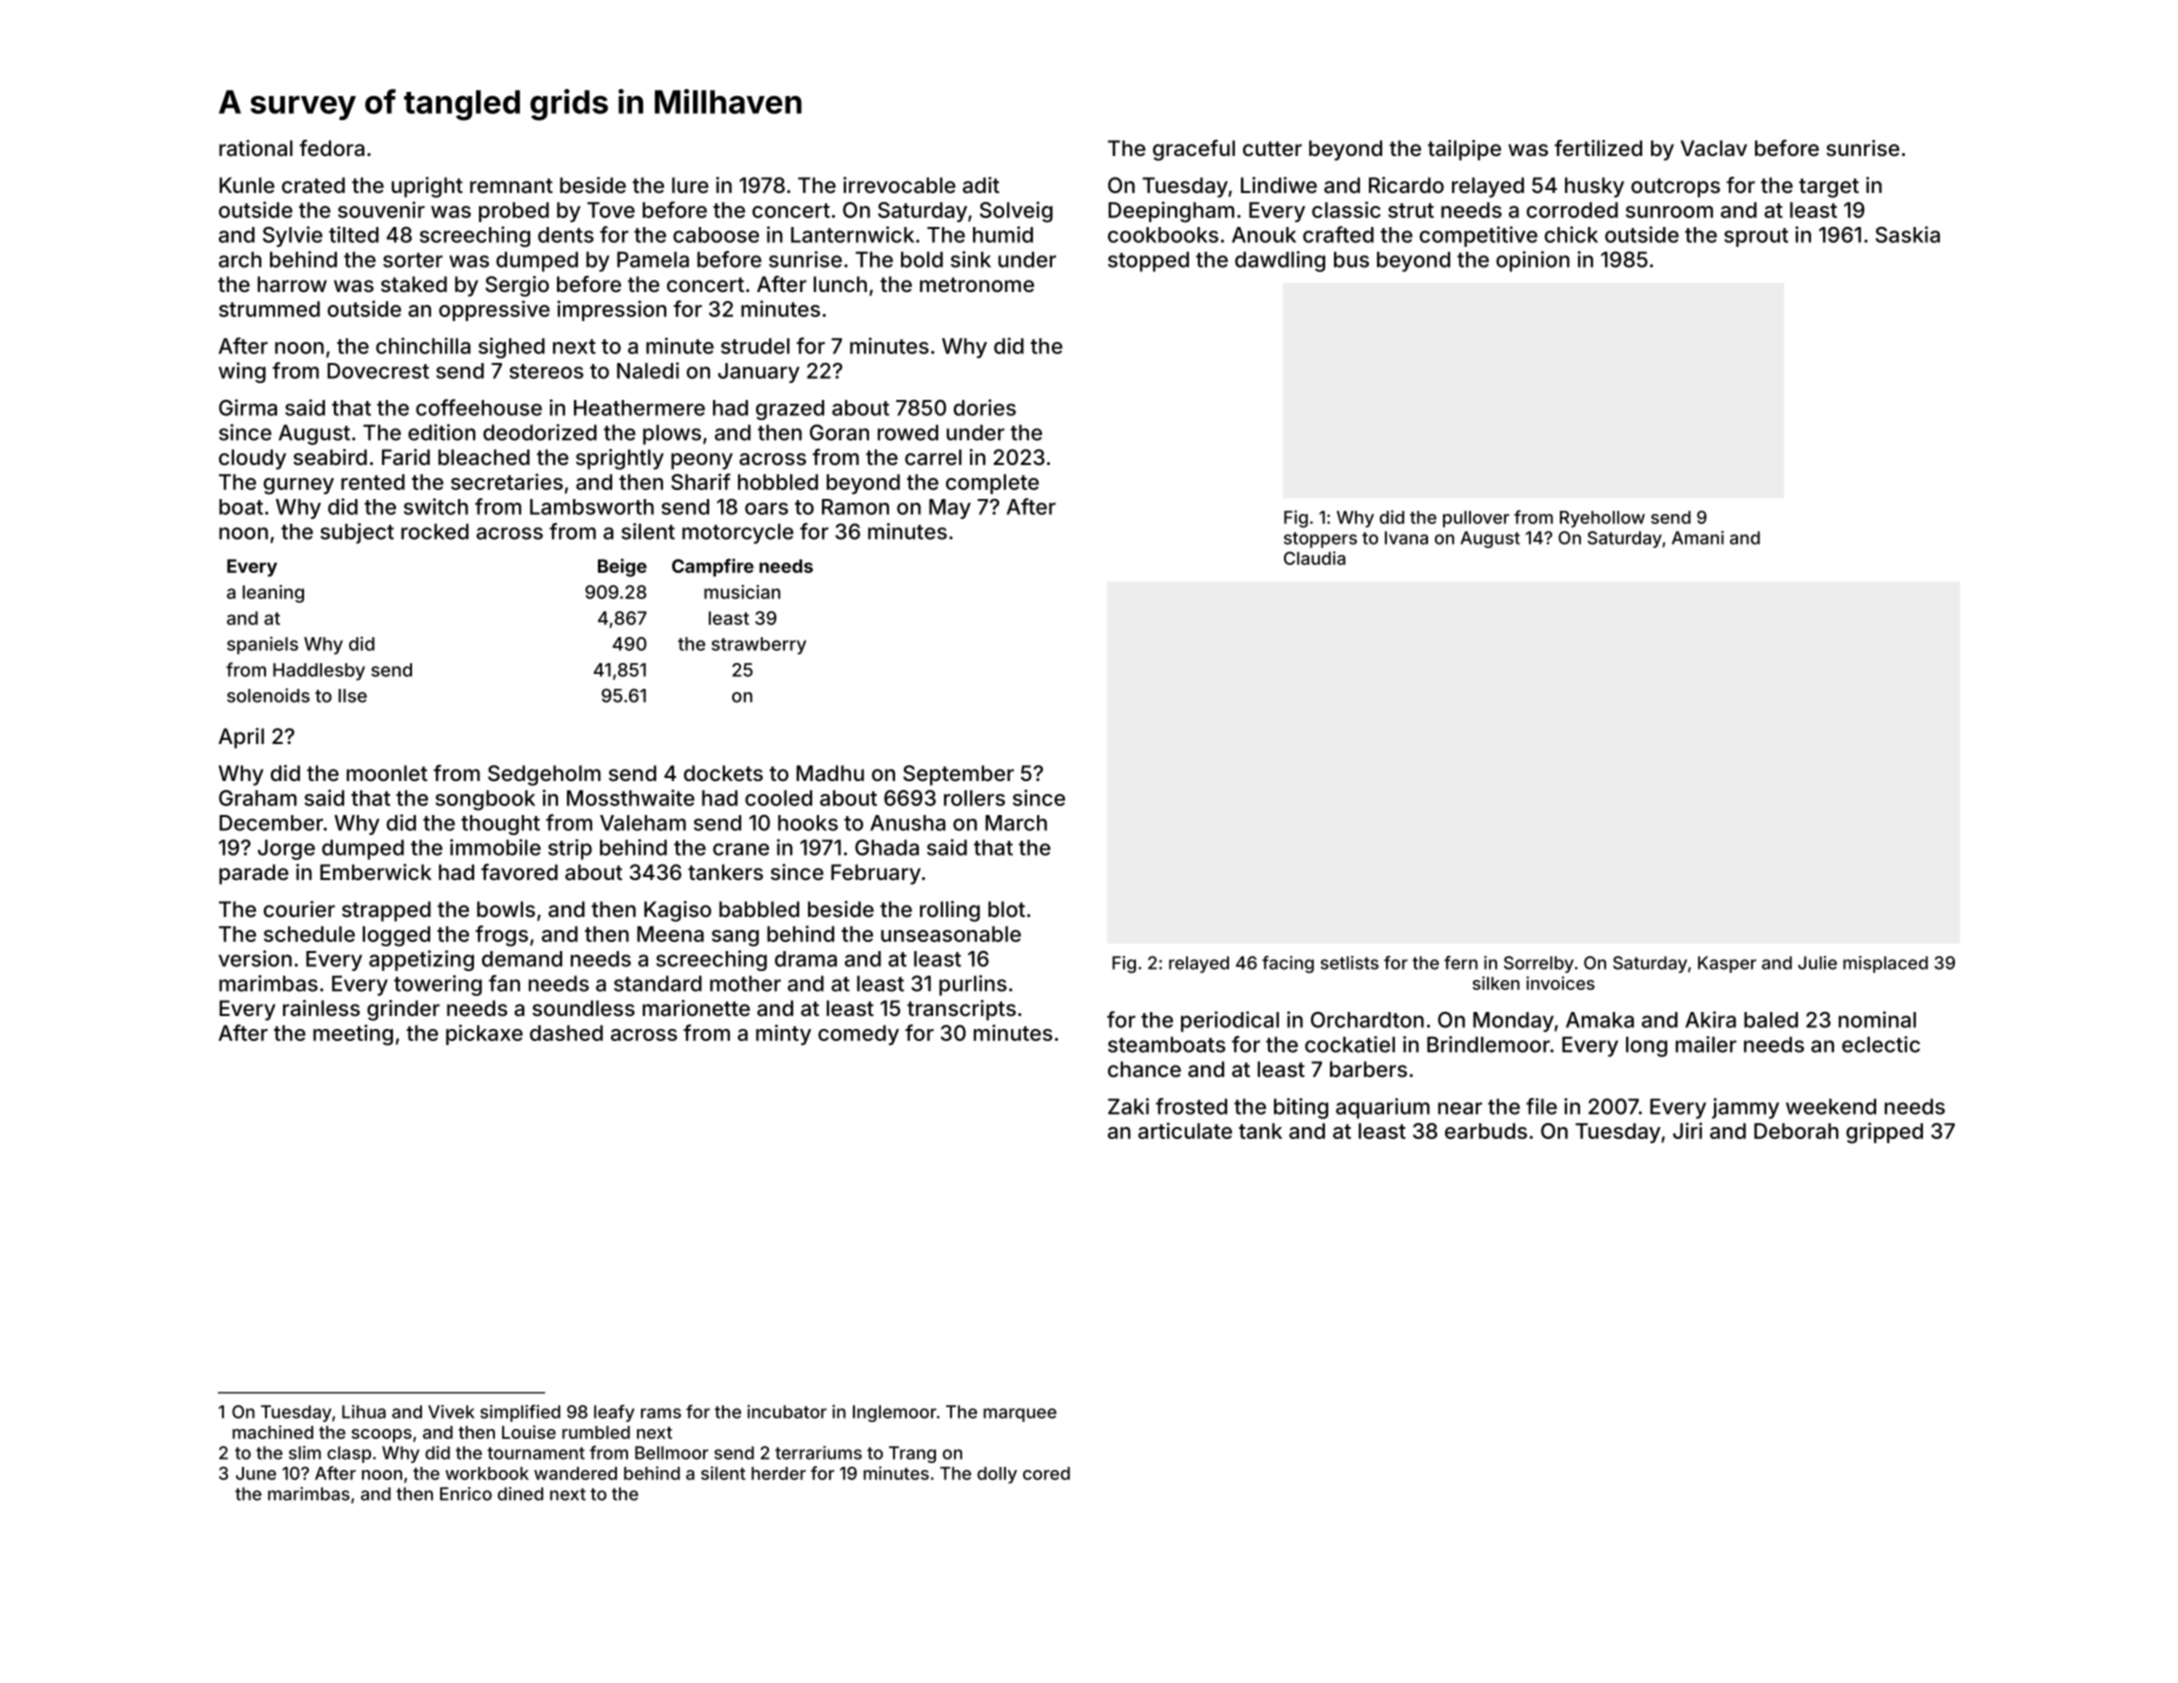 This image has width=2178, height=1683. What do you see at coordinates (256, 1473) in the image?
I see `June` at bounding box center [256, 1473].
